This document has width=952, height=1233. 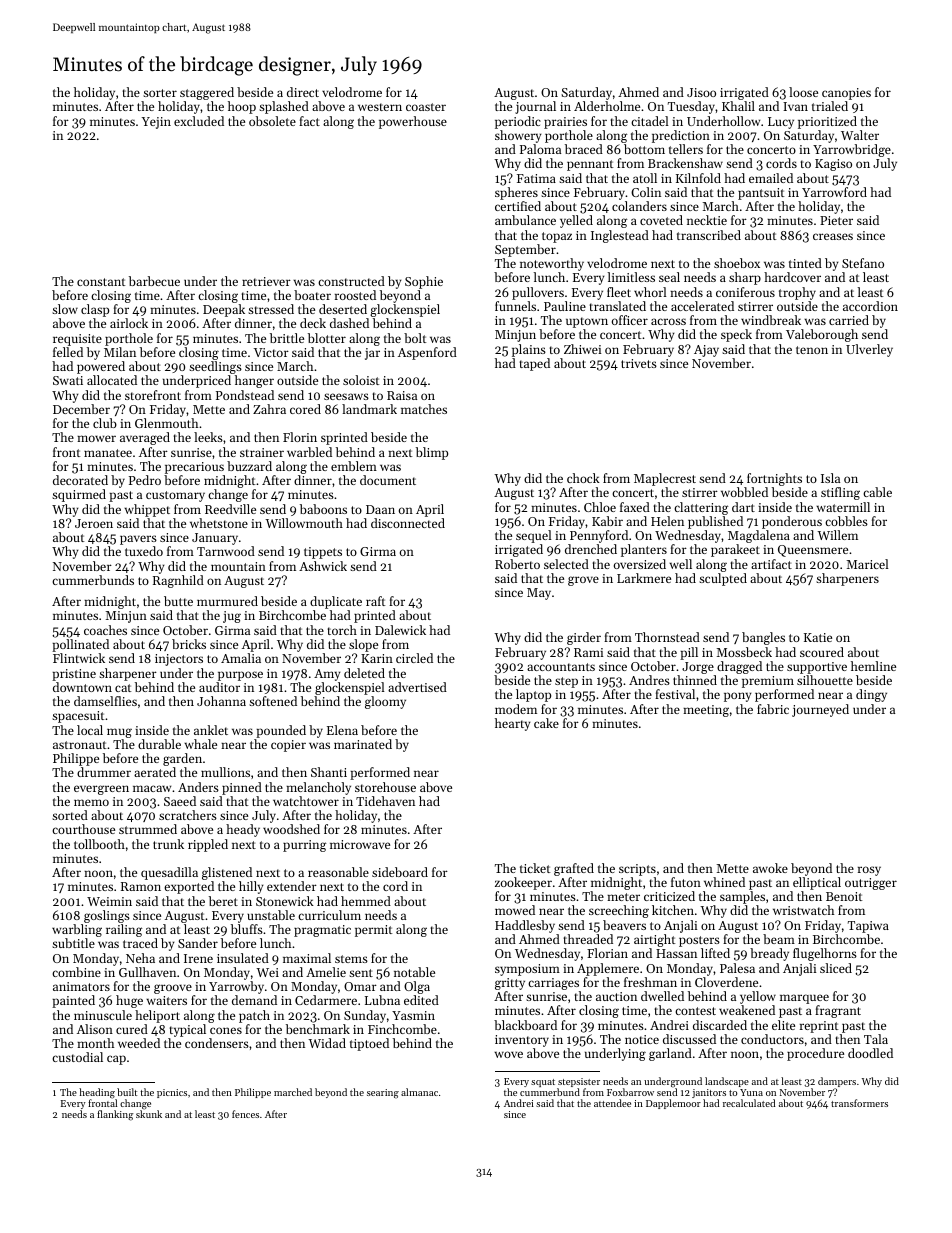 I want to click on chock, so click(x=583, y=478).
